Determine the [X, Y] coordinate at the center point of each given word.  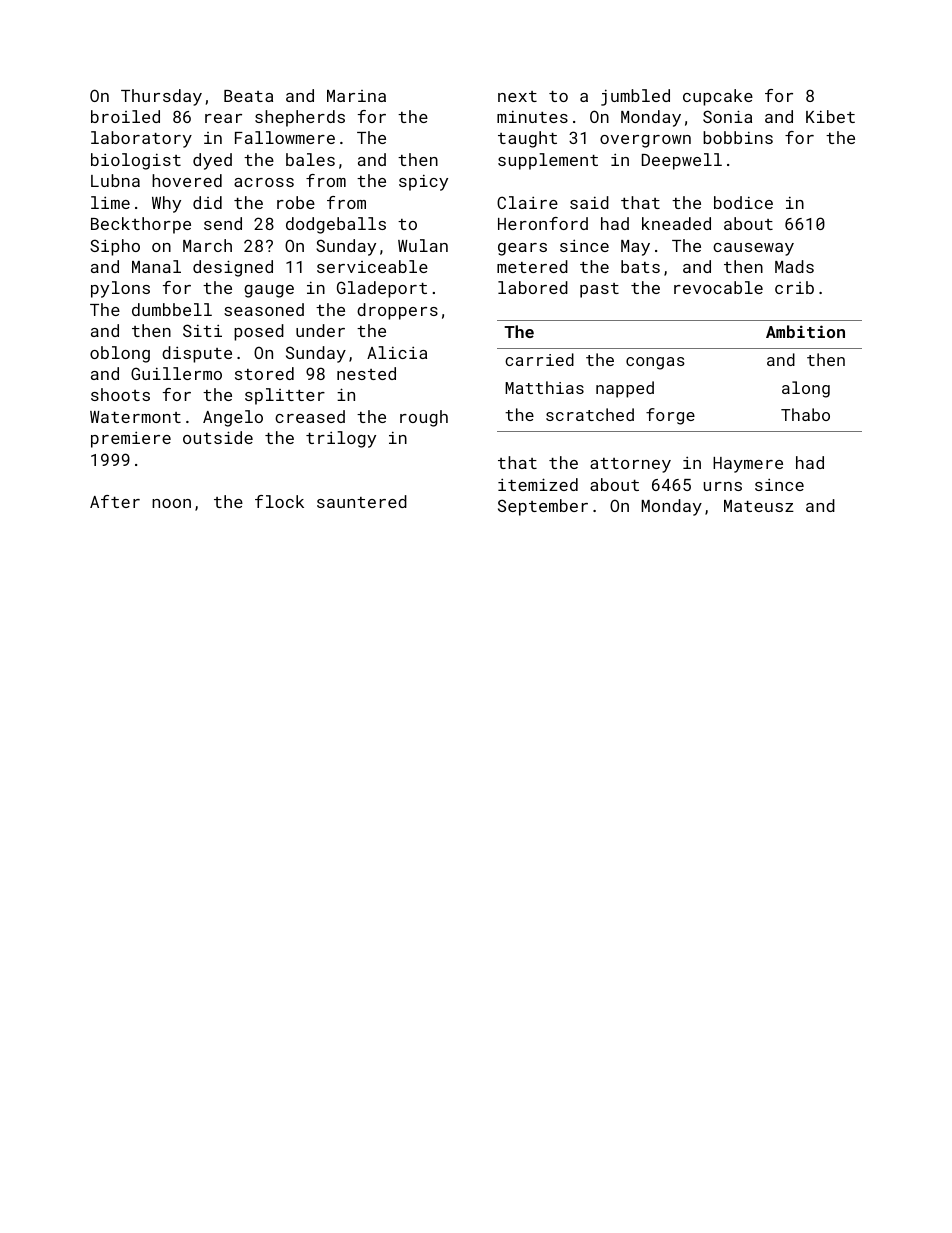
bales [310, 159]
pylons [120, 289]
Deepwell [682, 161]
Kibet [830, 116]
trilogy [341, 439]
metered [532, 266]
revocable [718, 287]
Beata [248, 96]
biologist [136, 161]
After [115, 501]
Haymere [748, 465]
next [517, 96]
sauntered [362, 501]
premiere [131, 439]
